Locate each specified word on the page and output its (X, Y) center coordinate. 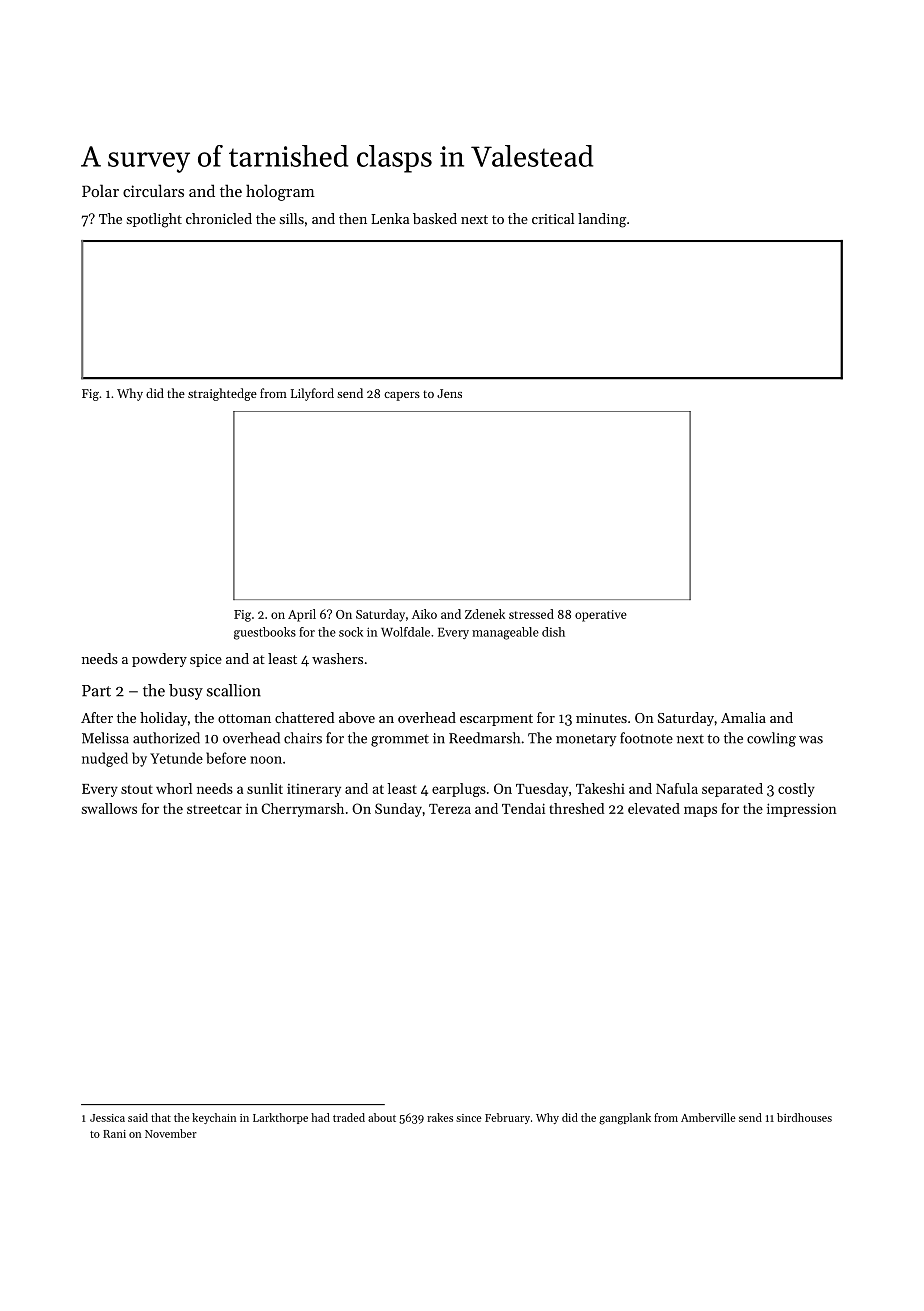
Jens (449, 393)
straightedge (222, 394)
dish (553, 632)
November (171, 1133)
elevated (654, 808)
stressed (531, 614)
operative (601, 616)
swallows (109, 808)
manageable (505, 633)
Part (96, 691)
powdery (159, 660)
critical (553, 218)
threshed (576, 808)
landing (602, 220)
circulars (153, 190)
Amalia (743, 717)
